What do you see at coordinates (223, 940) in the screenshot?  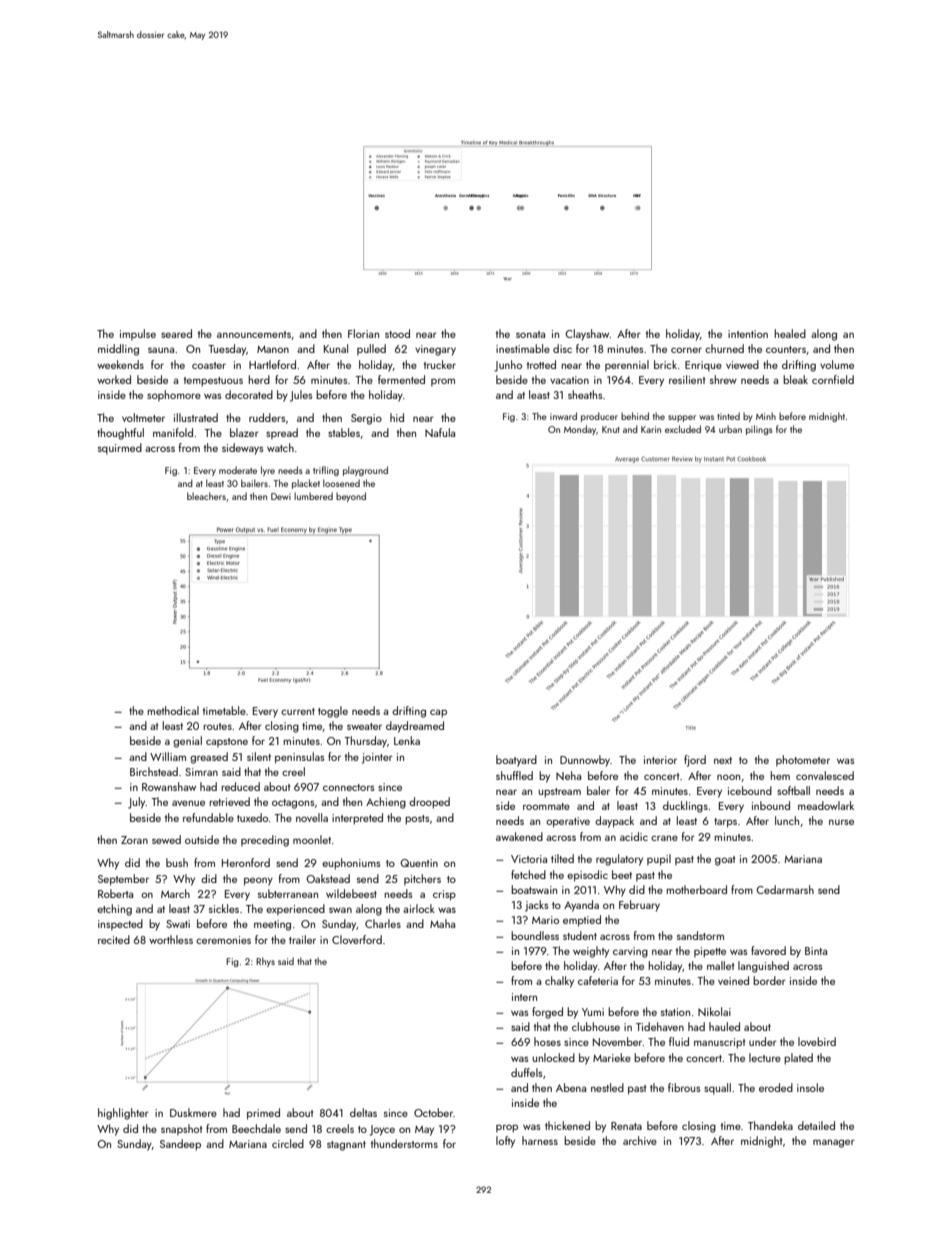 I see `ceremonies` at bounding box center [223, 940].
